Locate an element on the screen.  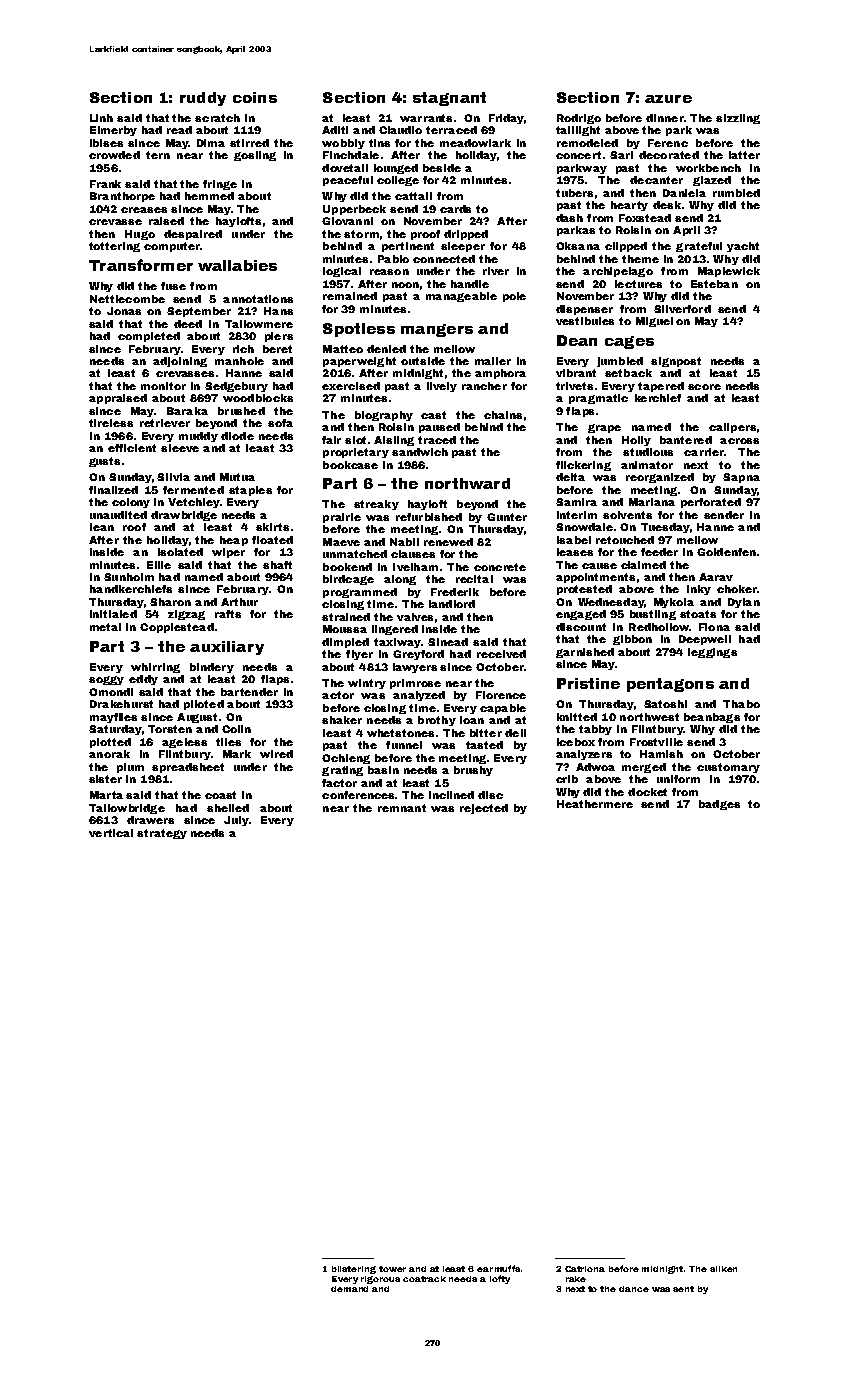
sizzling is located at coordinates (738, 119).
